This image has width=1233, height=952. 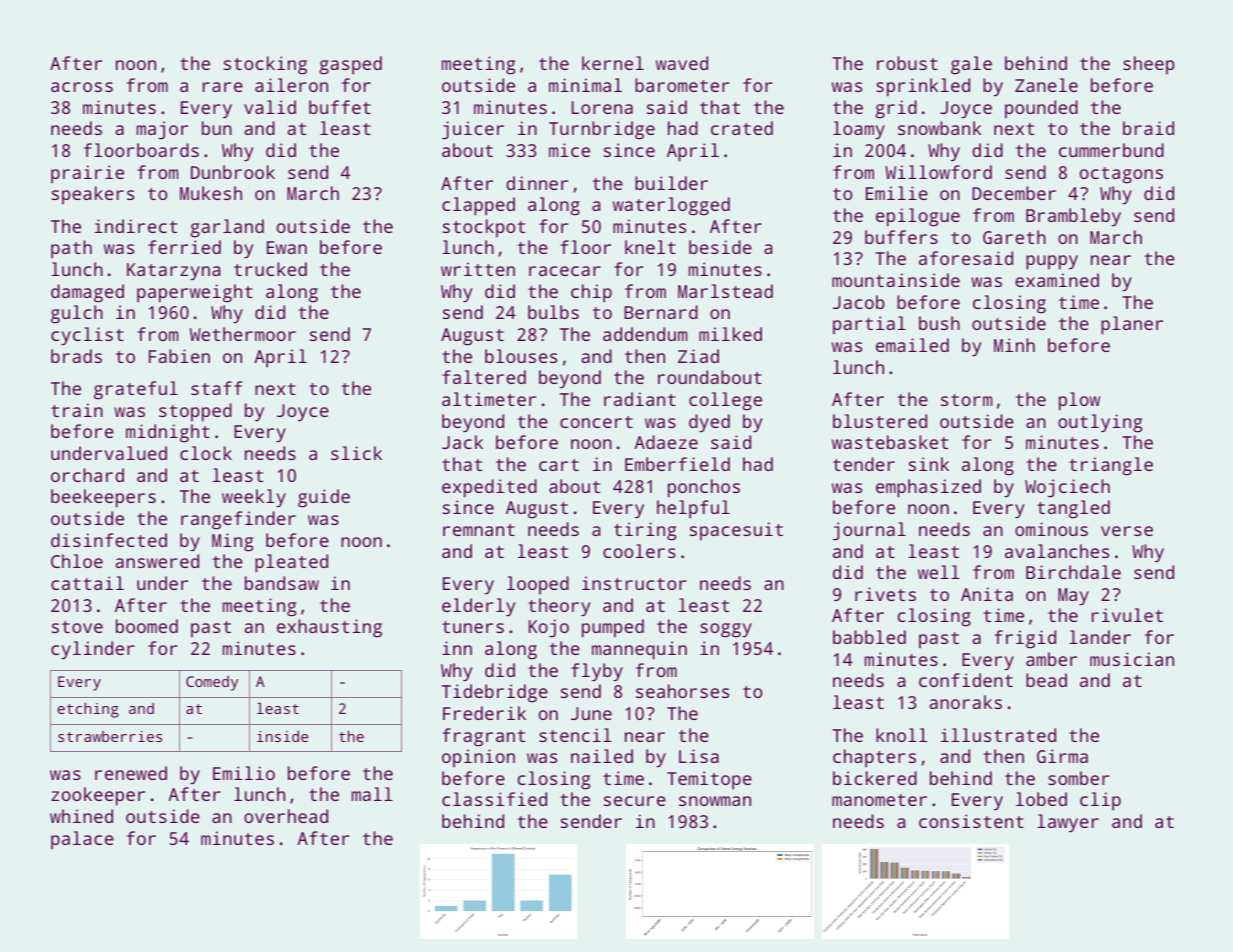 I want to click on Emilio, so click(x=244, y=773).
